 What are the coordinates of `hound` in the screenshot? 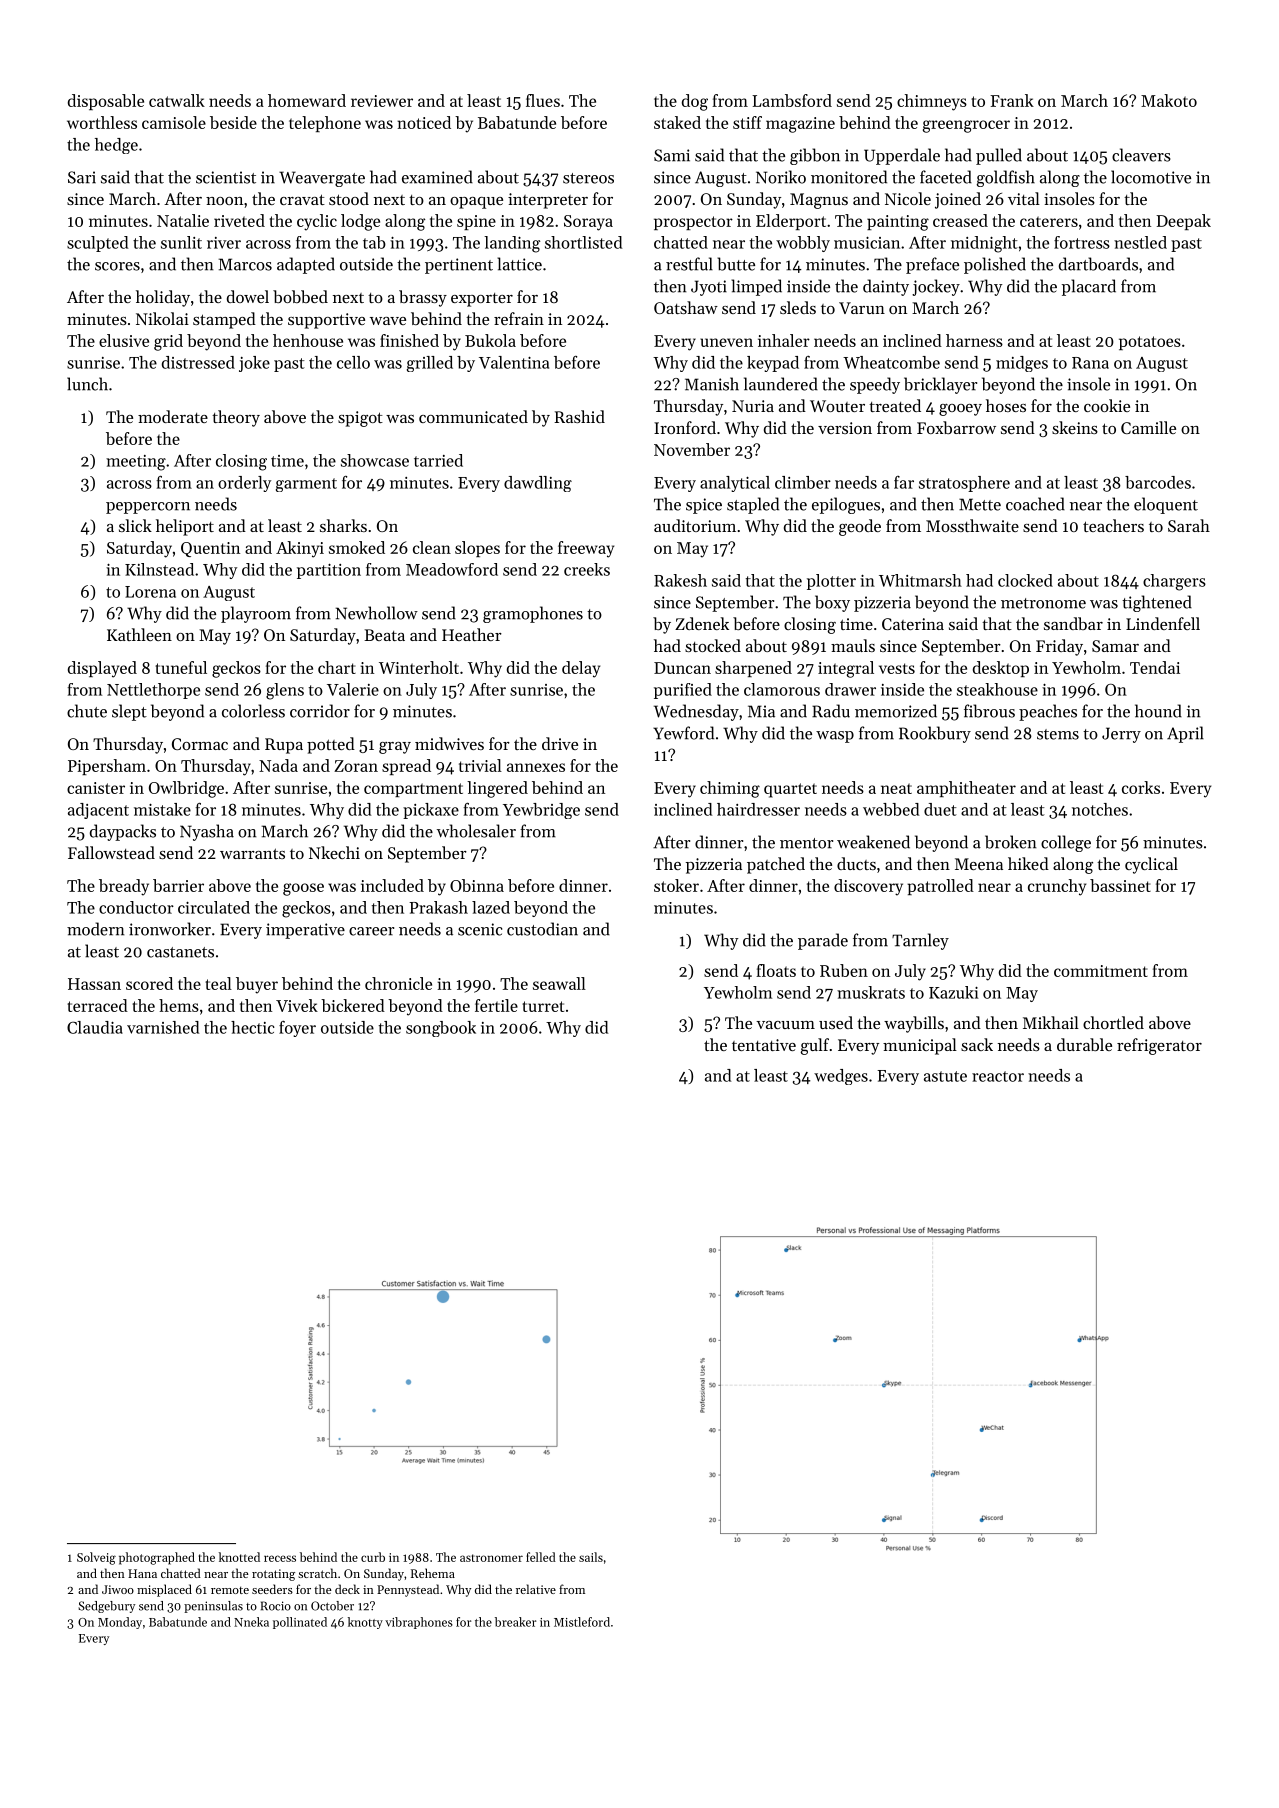 It's located at (1158, 711).
